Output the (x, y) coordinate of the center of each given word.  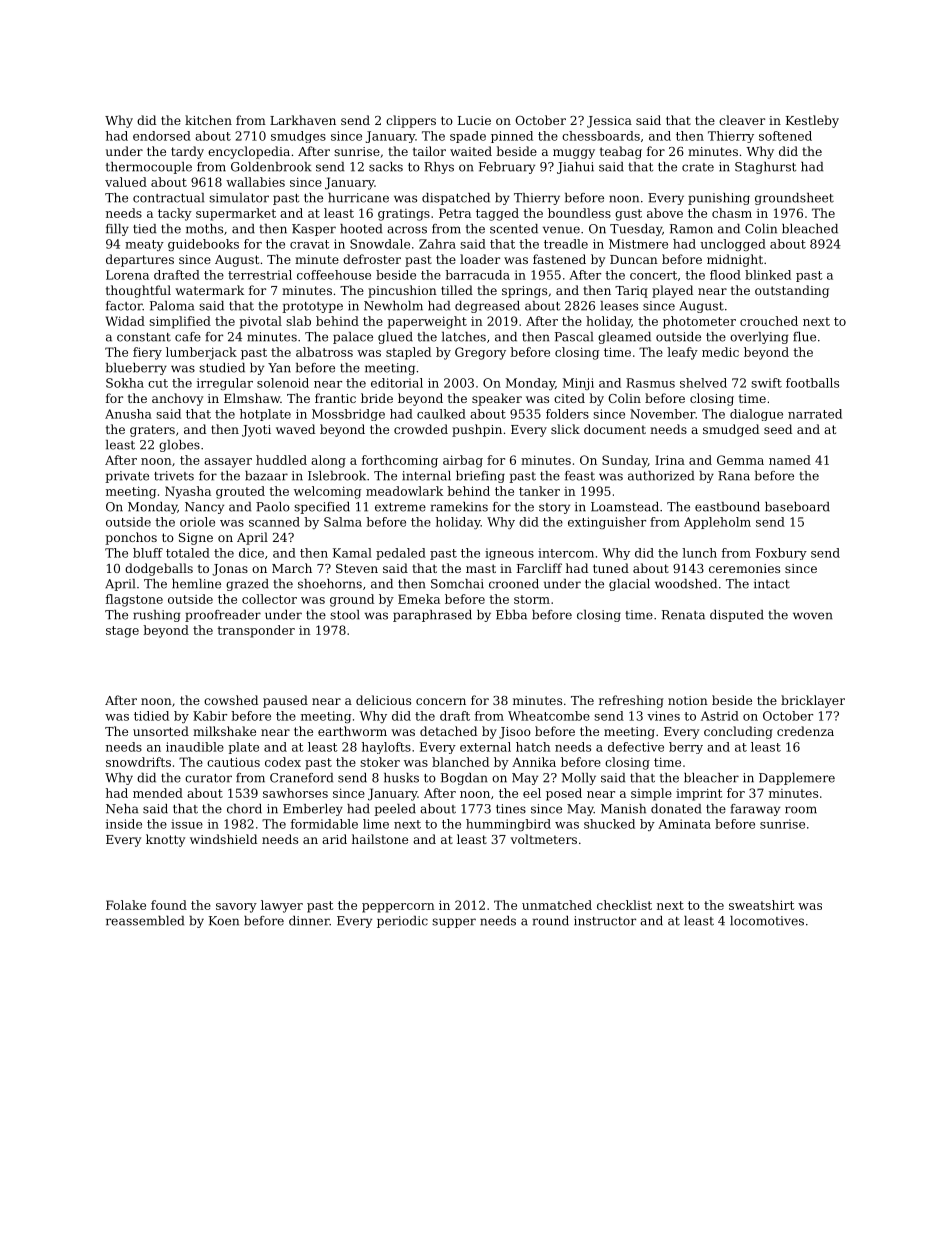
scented (514, 229)
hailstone (380, 839)
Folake (126, 905)
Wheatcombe (549, 716)
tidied (151, 716)
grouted (240, 492)
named (790, 460)
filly (117, 230)
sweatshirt (762, 905)
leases (619, 306)
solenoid (283, 383)
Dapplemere (797, 779)
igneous (509, 554)
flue (804, 337)
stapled (408, 353)
